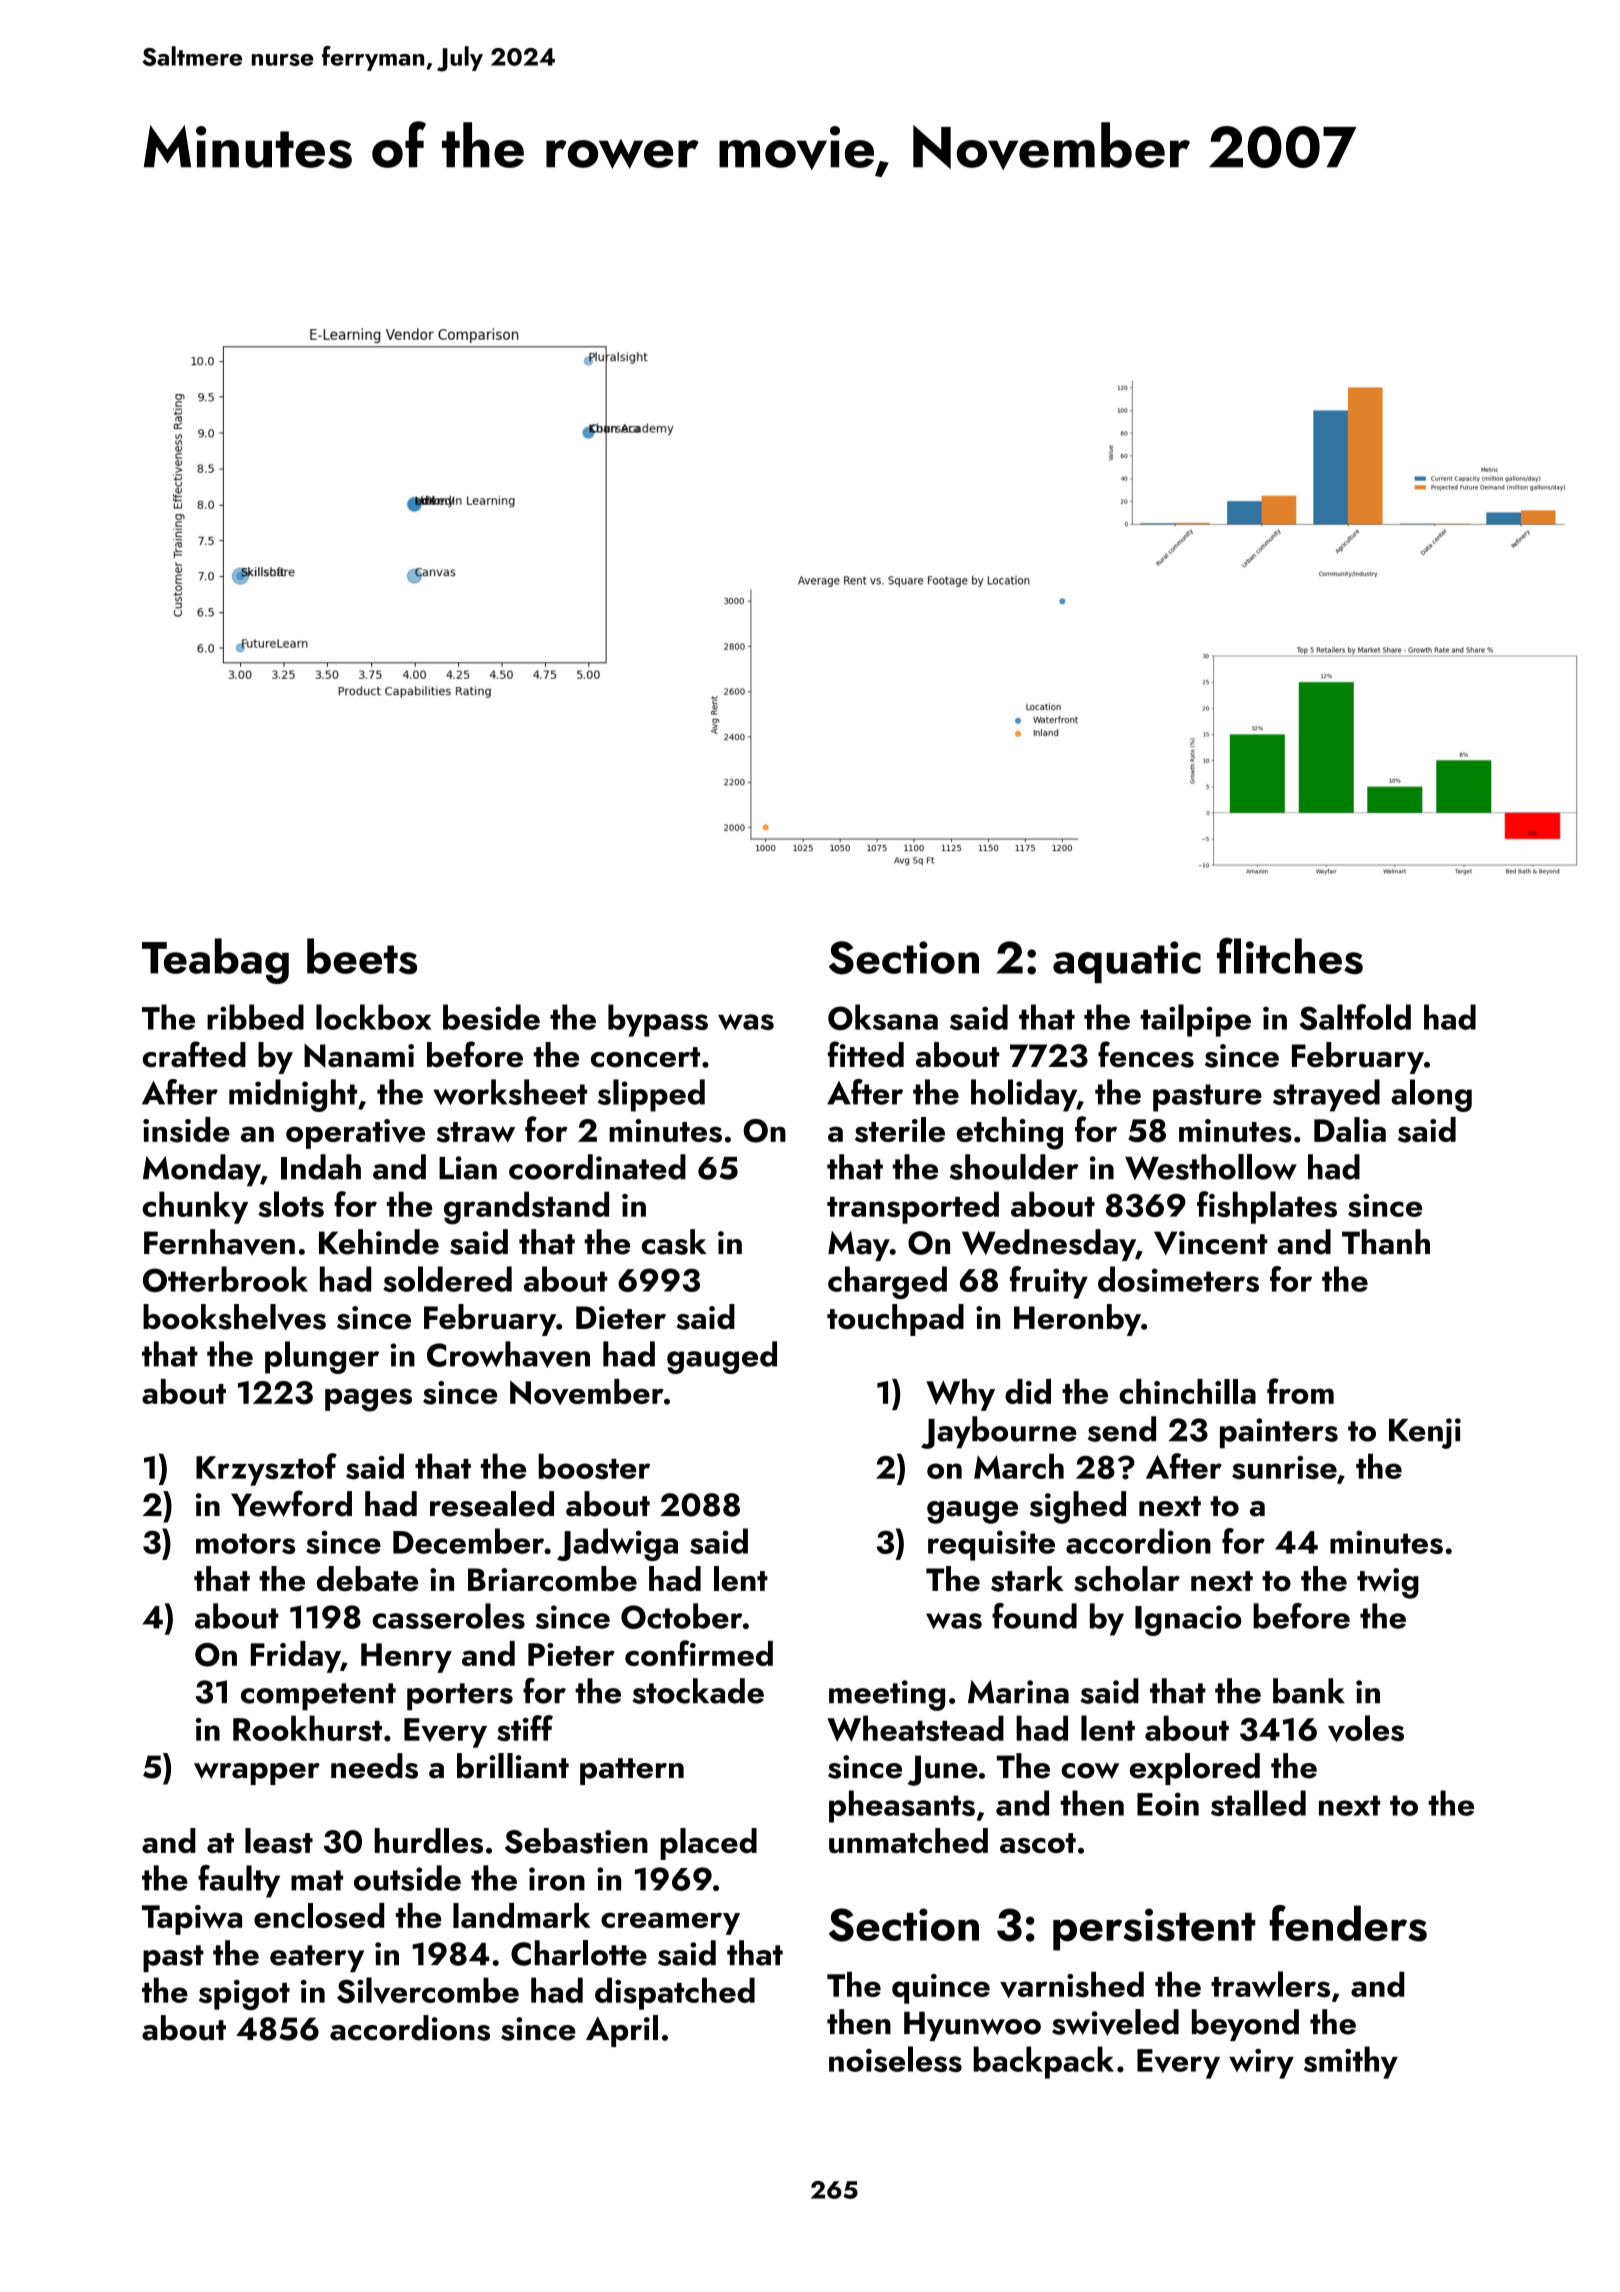 This image has width=1620, height=2292. I want to click on outside, so click(407, 1878).
